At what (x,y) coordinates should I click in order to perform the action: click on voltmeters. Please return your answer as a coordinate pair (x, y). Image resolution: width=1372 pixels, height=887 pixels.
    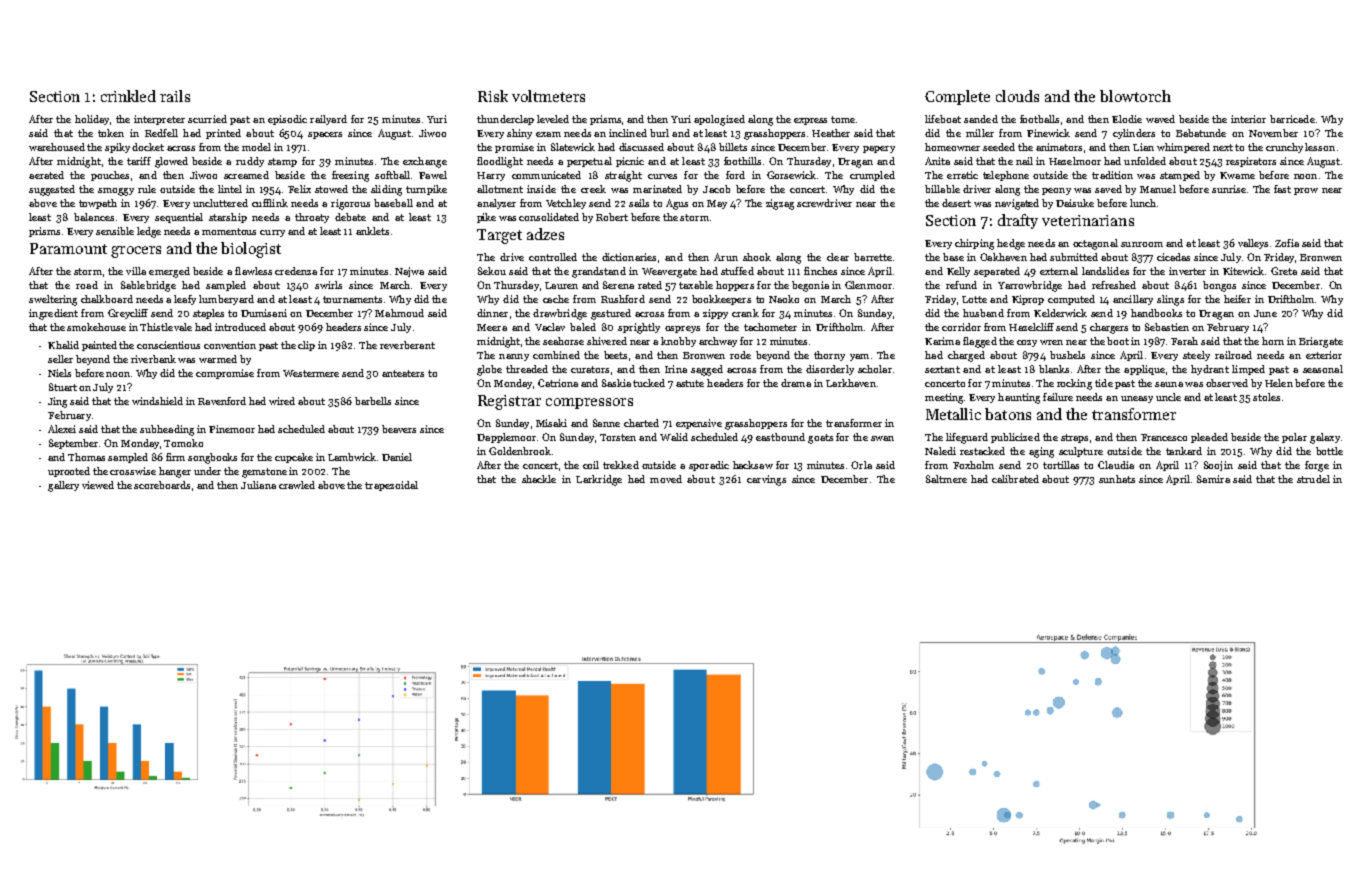
    Looking at the image, I should click on (548, 96).
